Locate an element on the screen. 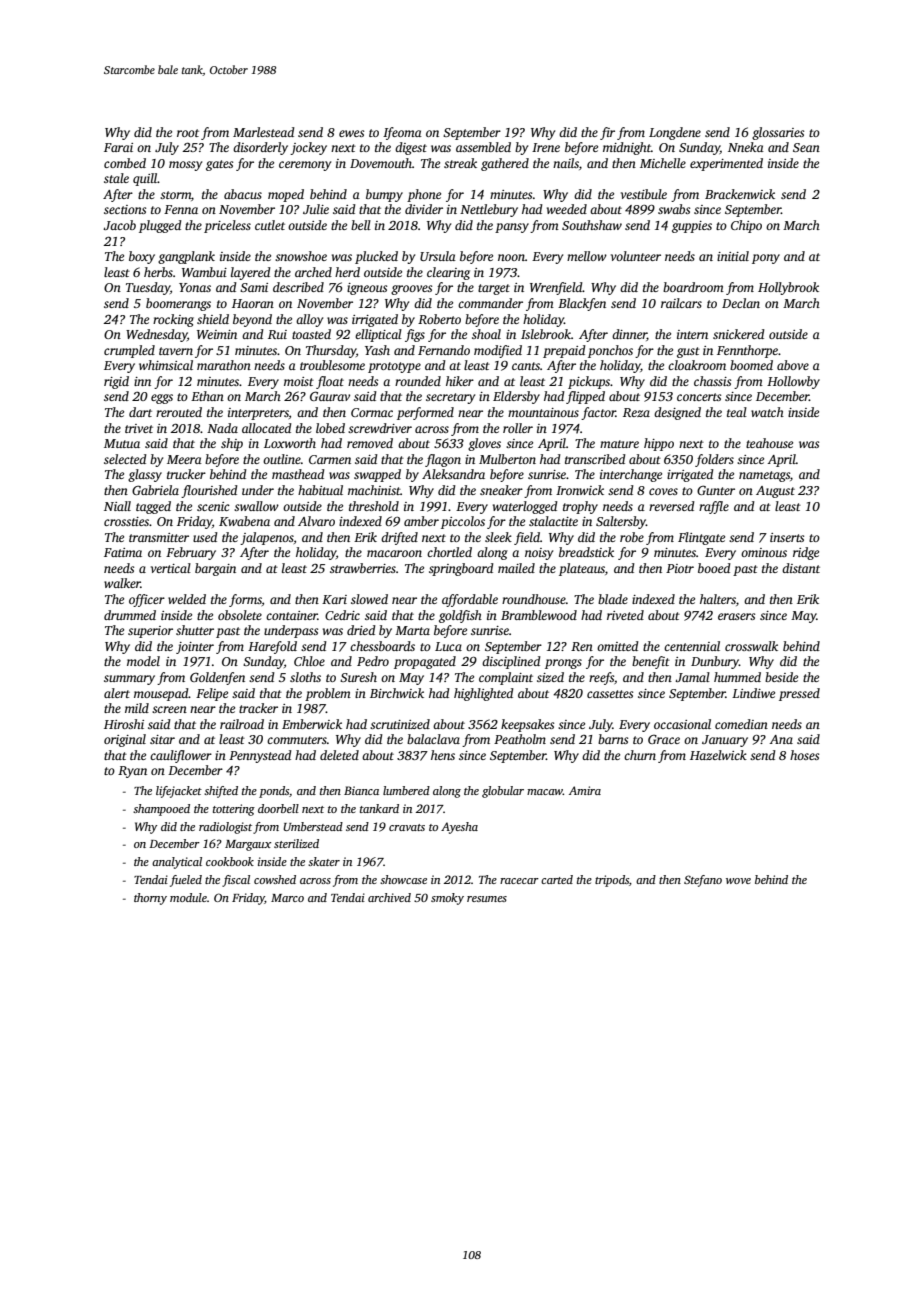  mountainous is located at coordinates (543, 412).
